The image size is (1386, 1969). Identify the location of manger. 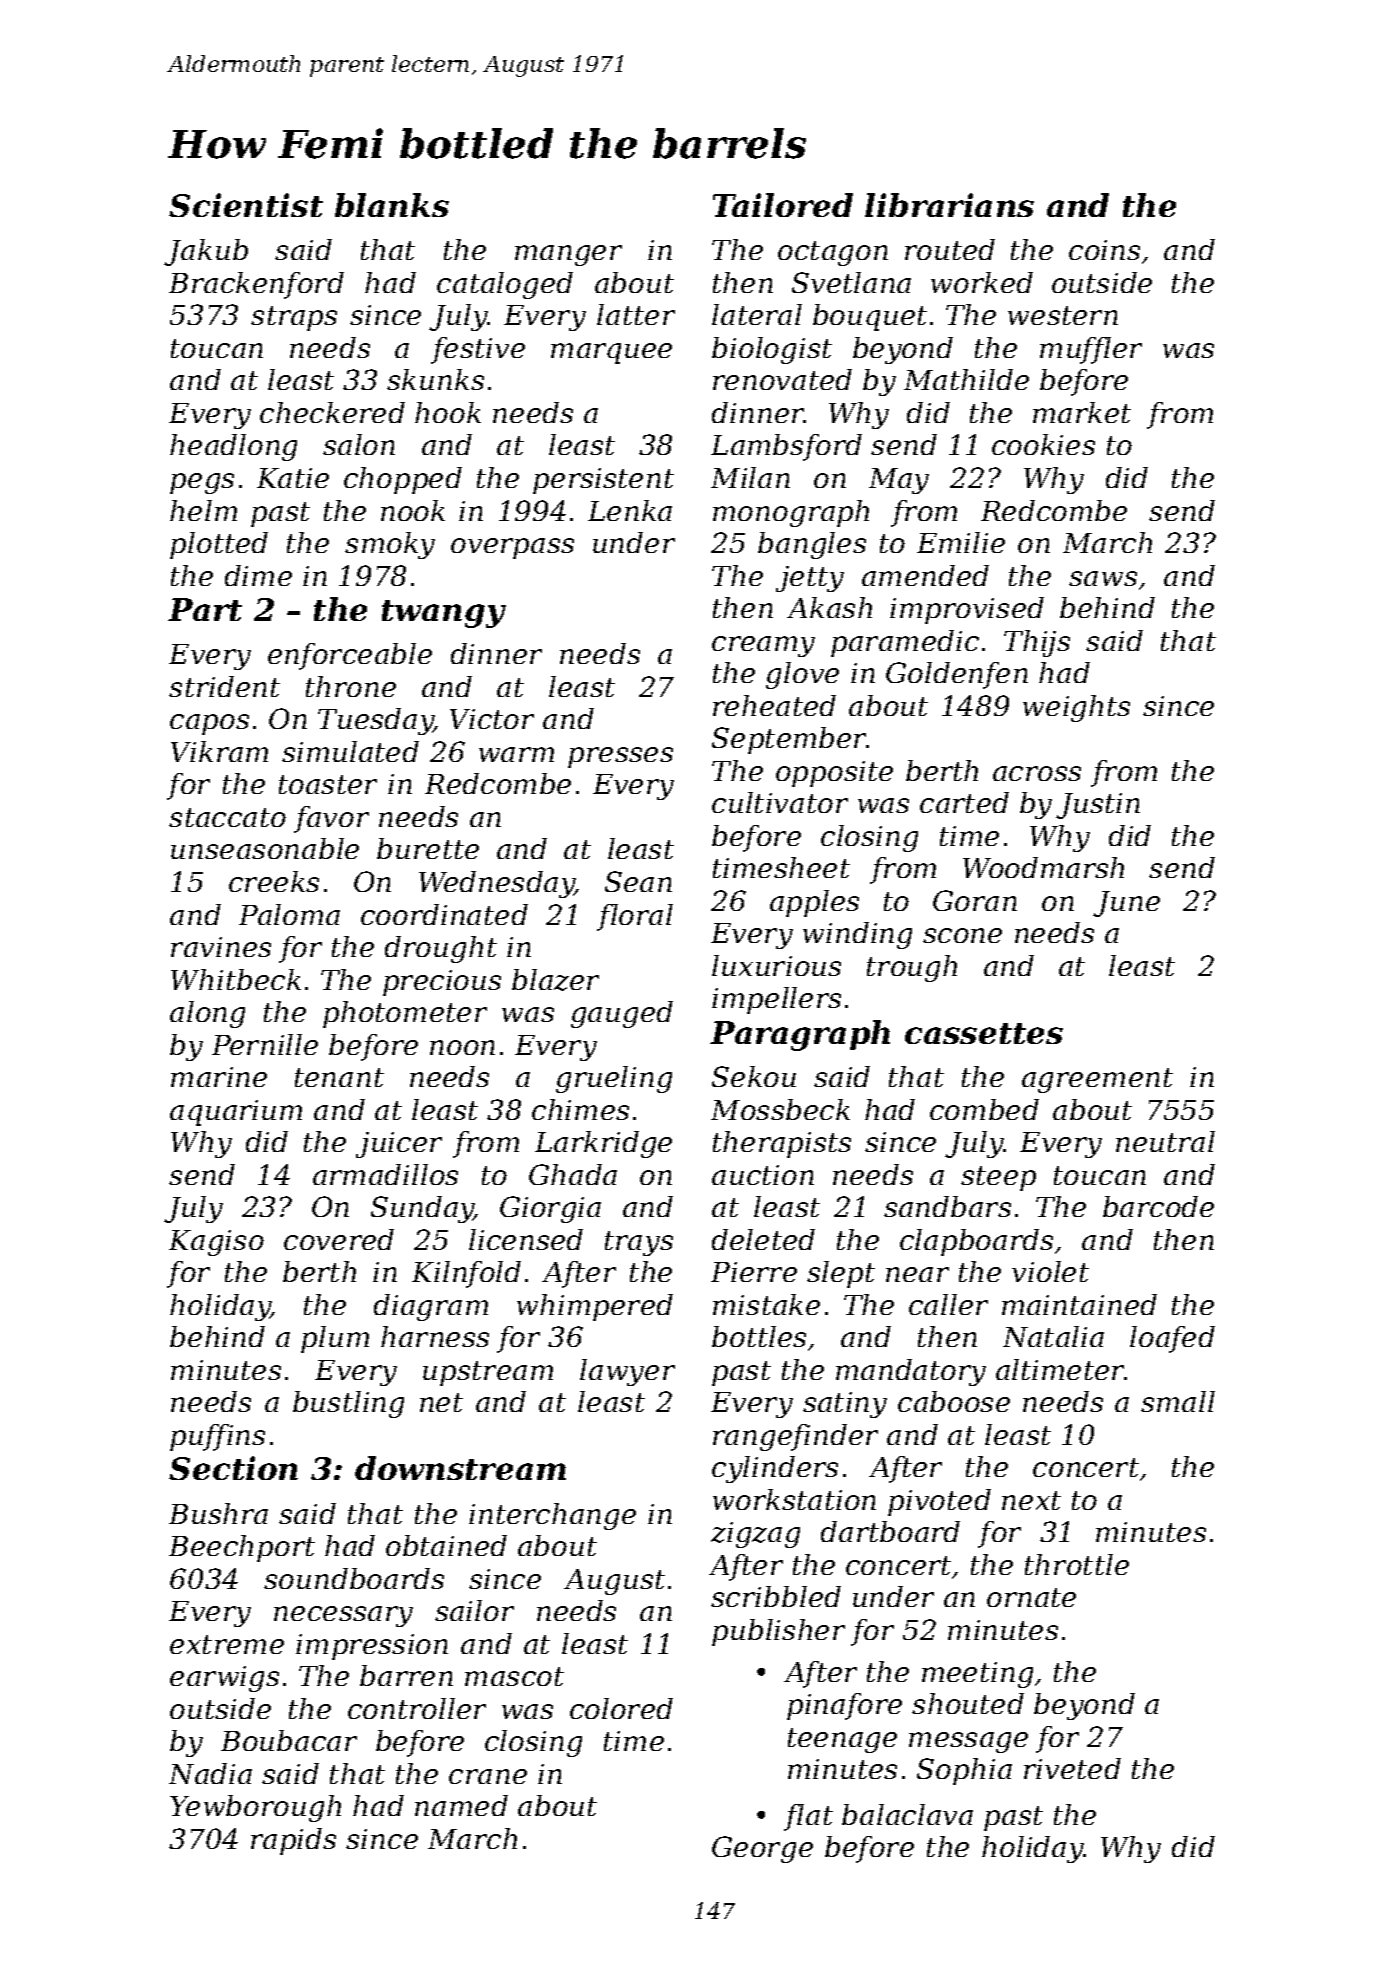
(568, 255).
